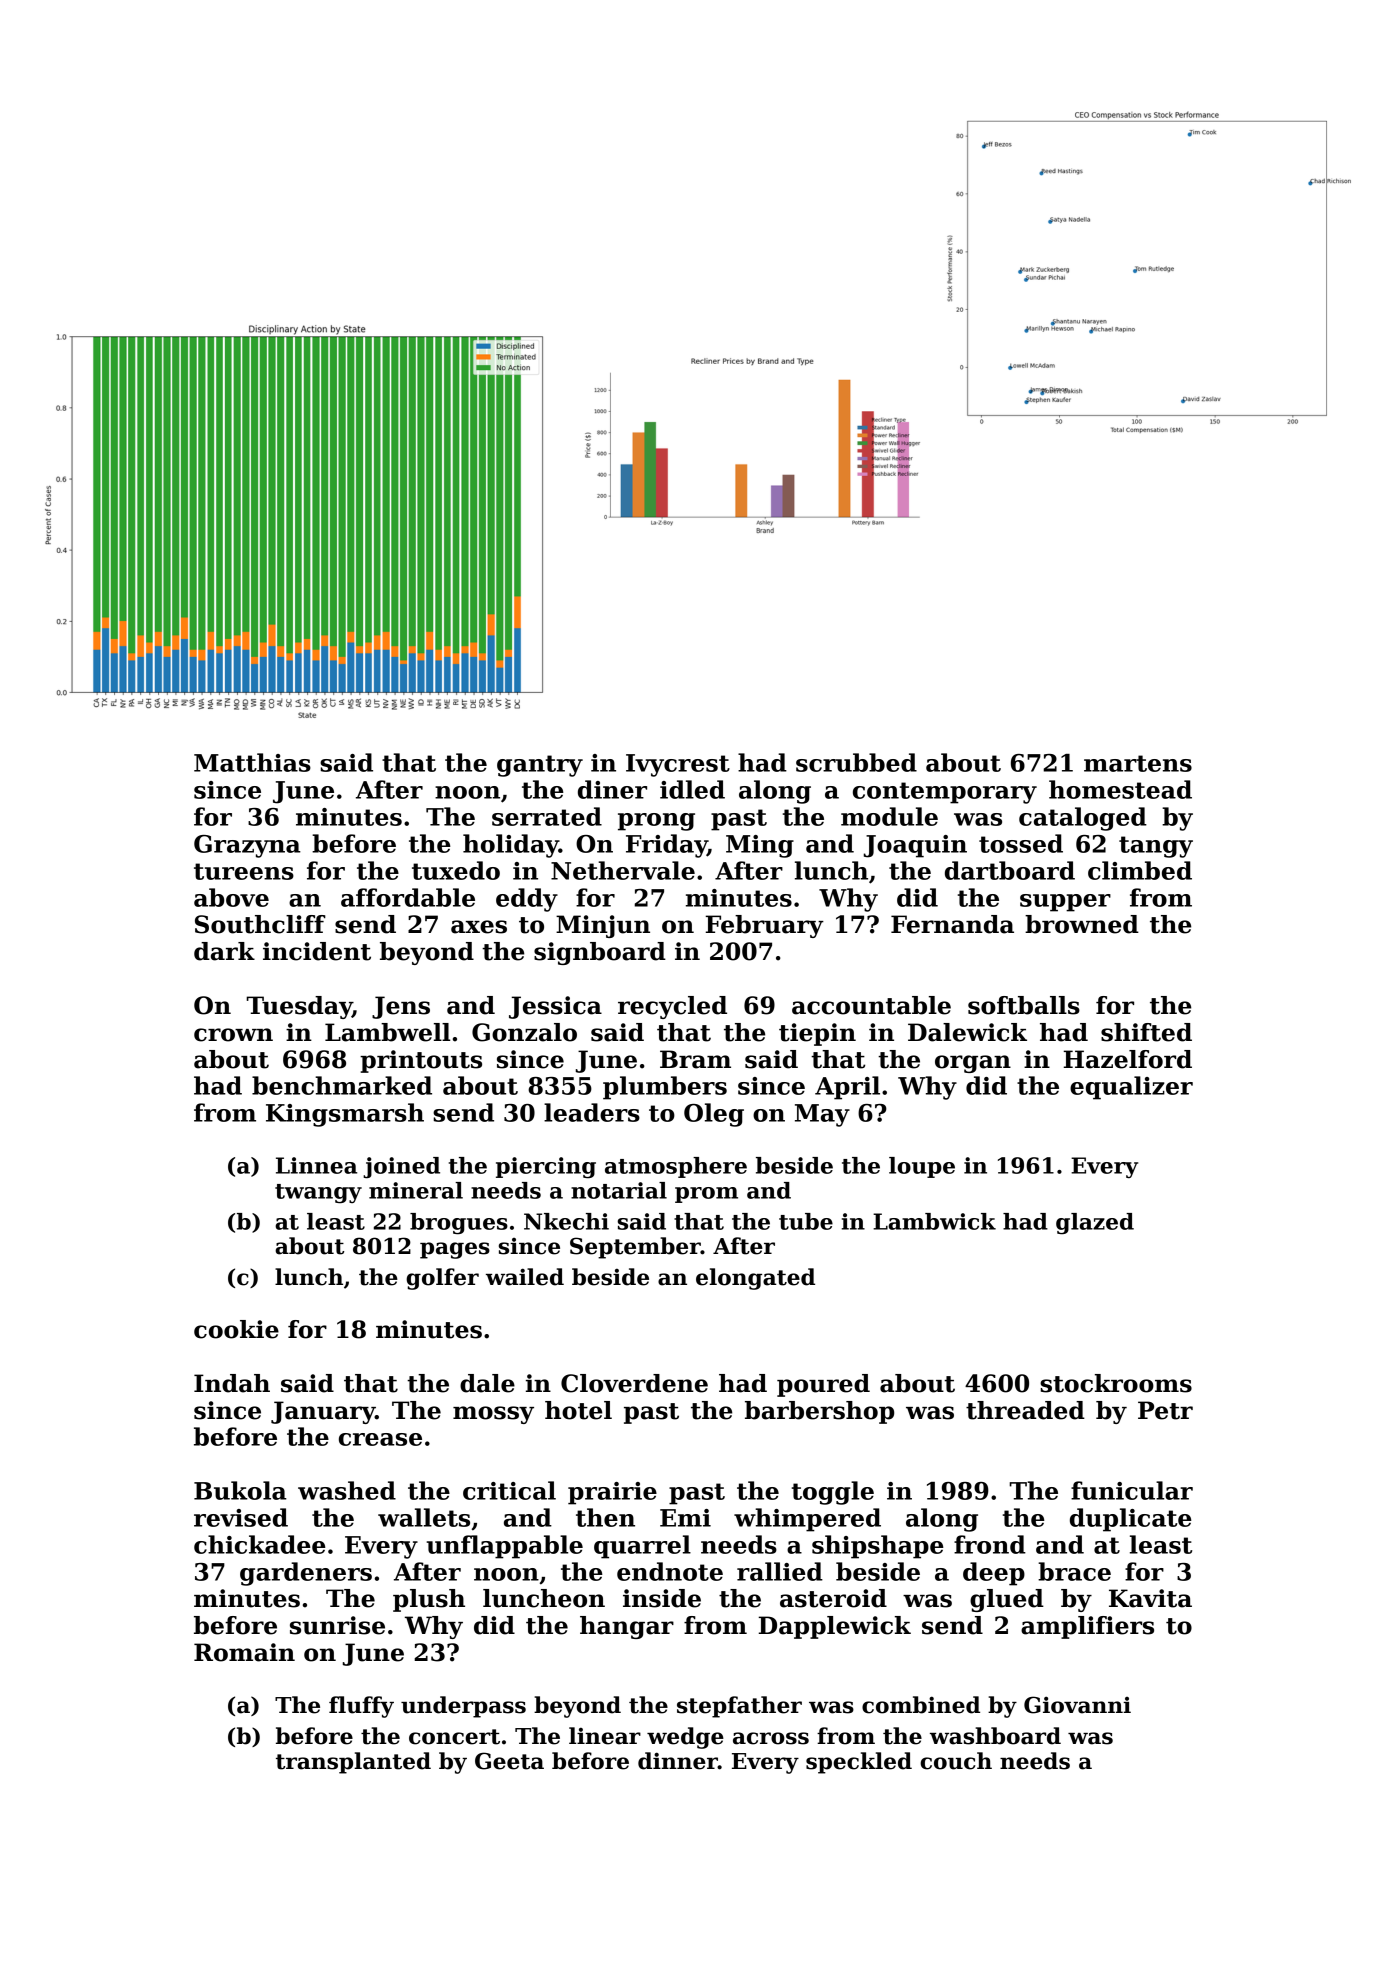 This image has width=1386, height=1969. I want to click on concert, so click(454, 1737).
